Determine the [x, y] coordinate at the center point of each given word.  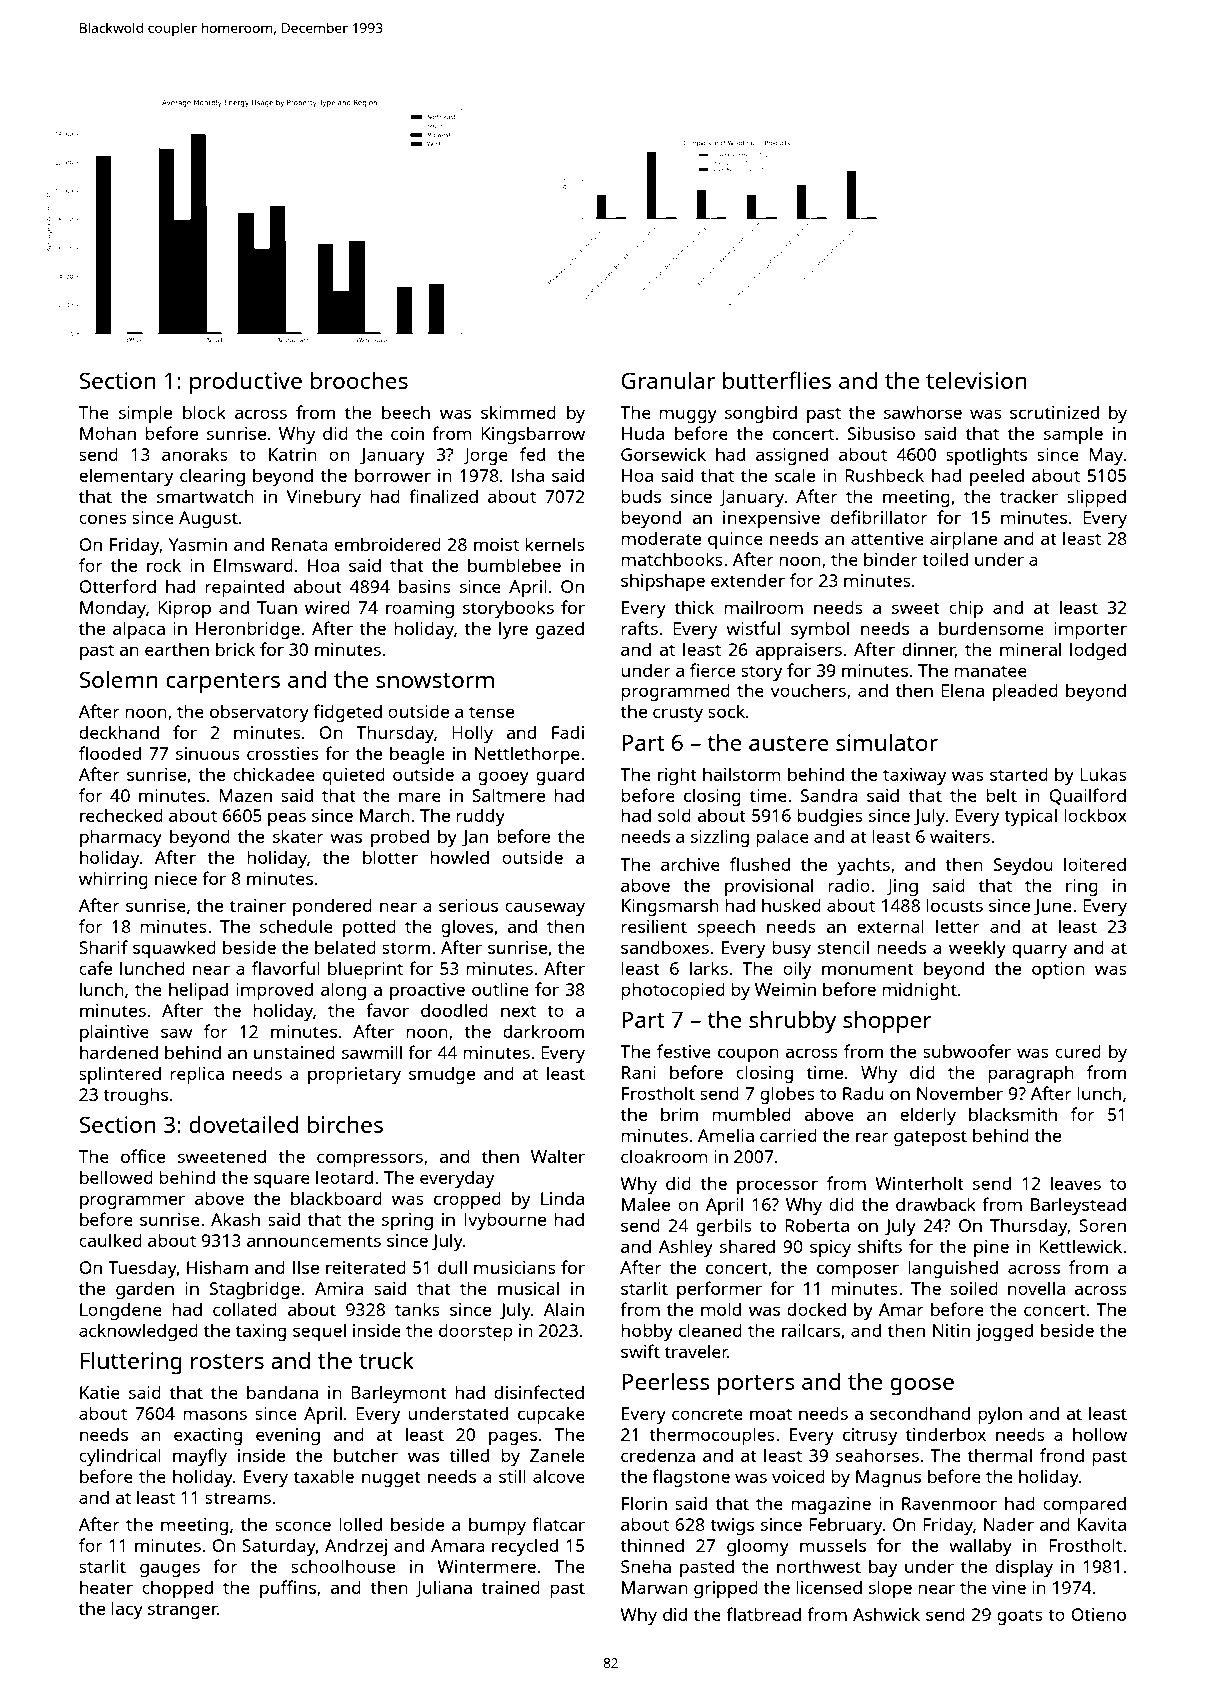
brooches [359, 380]
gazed [560, 630]
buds [641, 496]
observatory [259, 713]
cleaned [710, 1330]
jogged [1004, 1332]
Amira [339, 1288]
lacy [127, 1610]
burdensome [991, 628]
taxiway [914, 776]
